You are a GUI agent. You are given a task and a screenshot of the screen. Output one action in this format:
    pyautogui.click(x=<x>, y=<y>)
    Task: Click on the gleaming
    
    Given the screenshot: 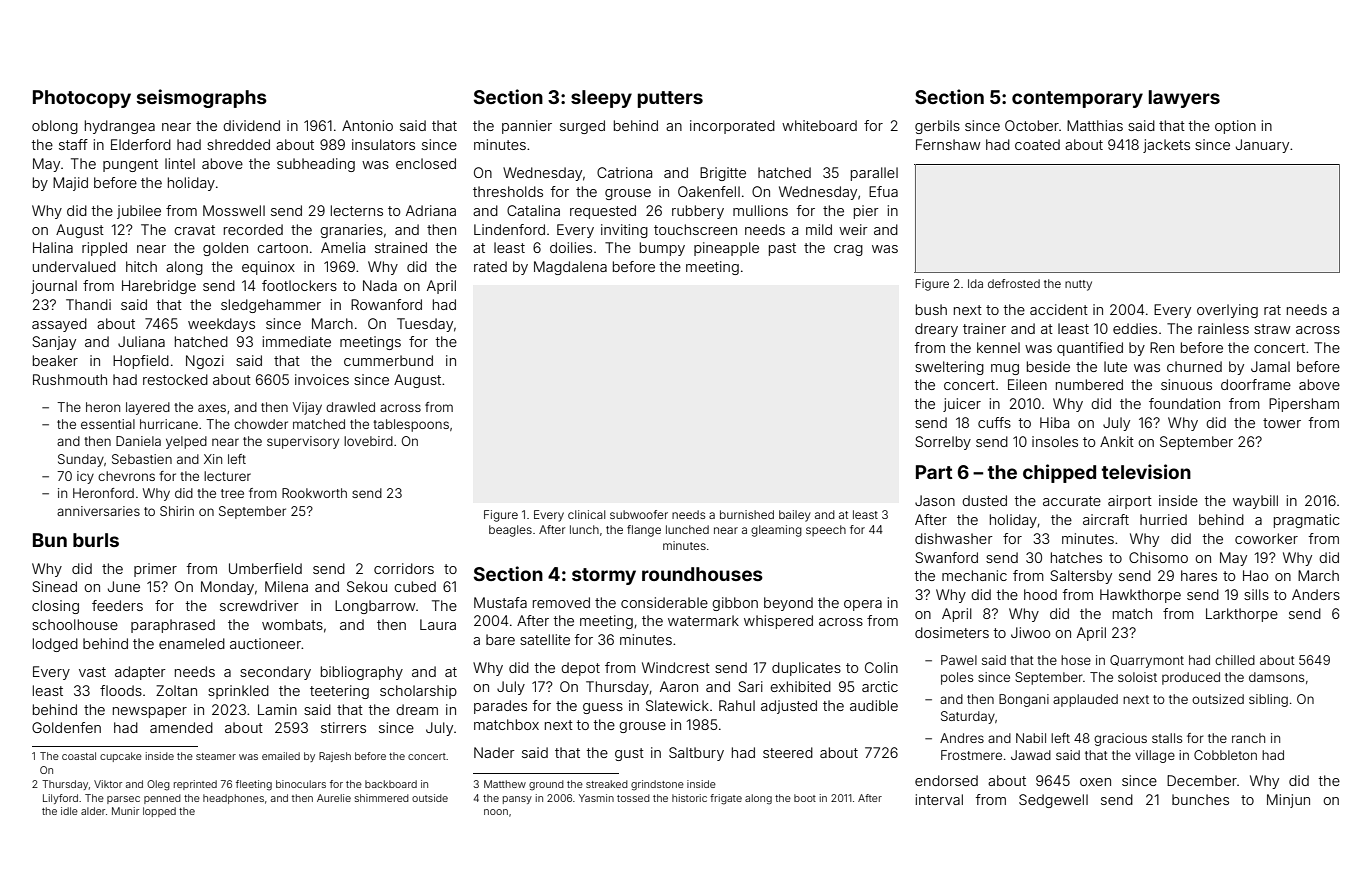 What is the action you would take?
    pyautogui.click(x=776, y=531)
